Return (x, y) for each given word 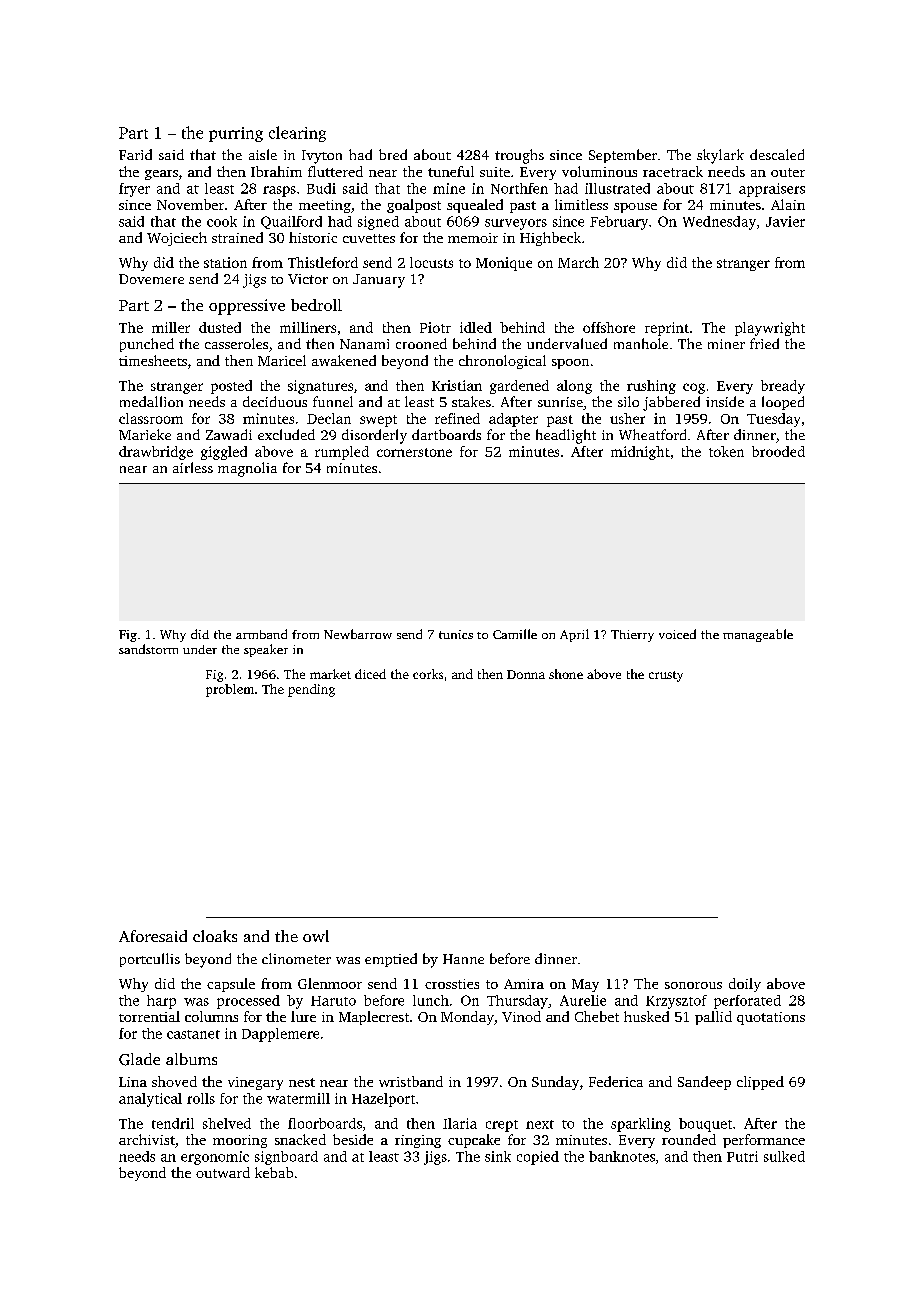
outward (223, 1172)
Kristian (457, 385)
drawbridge (156, 453)
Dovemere (151, 279)
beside (353, 1139)
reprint (667, 329)
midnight (640, 453)
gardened (519, 387)
